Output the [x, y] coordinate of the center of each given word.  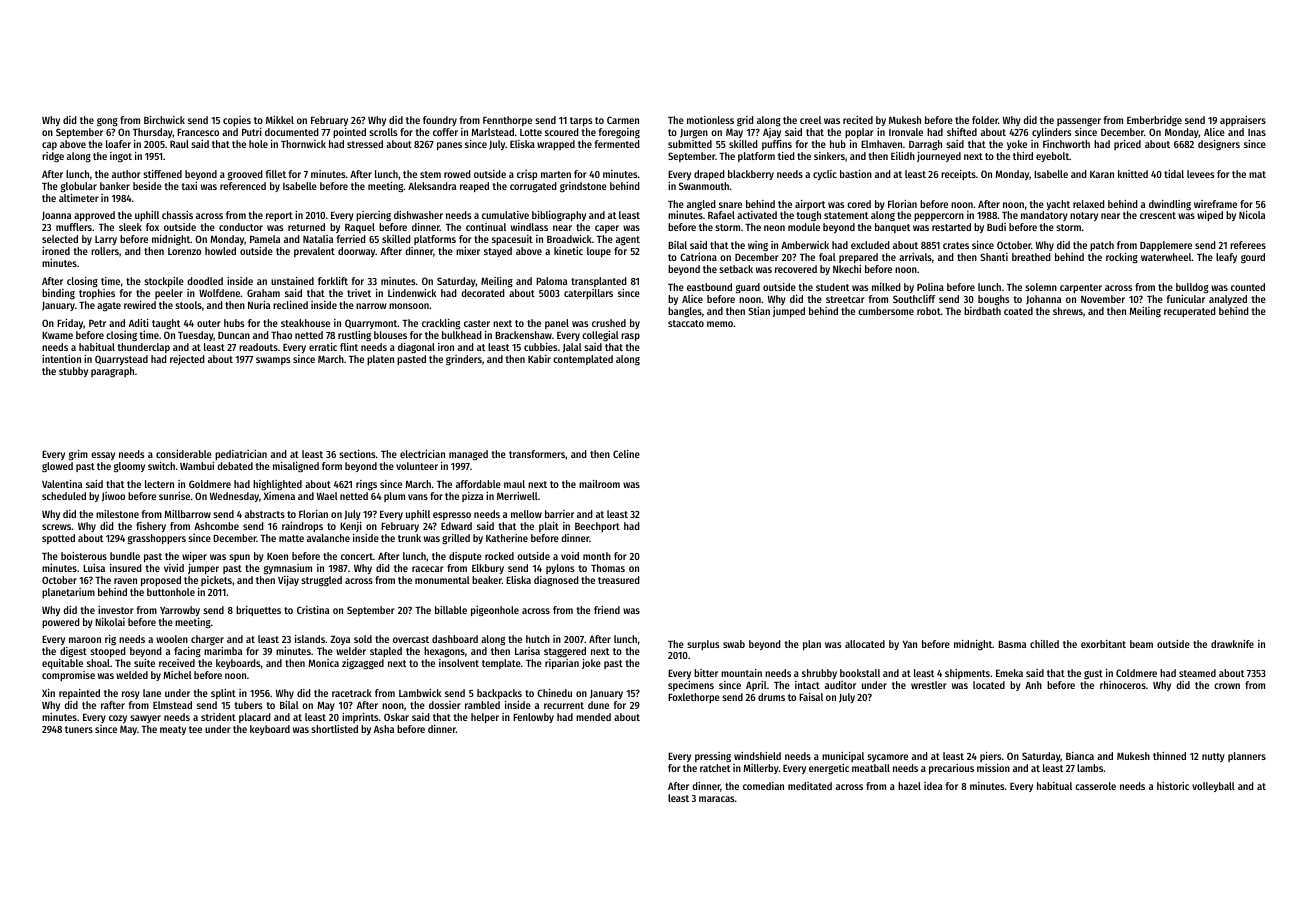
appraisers [1243, 121]
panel [557, 324]
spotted [58, 539]
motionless [710, 120]
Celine [626, 454]
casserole [1095, 786]
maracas [716, 799]
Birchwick [164, 120]
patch [1102, 246]
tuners [79, 729]
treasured [619, 580]
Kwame [57, 335]
